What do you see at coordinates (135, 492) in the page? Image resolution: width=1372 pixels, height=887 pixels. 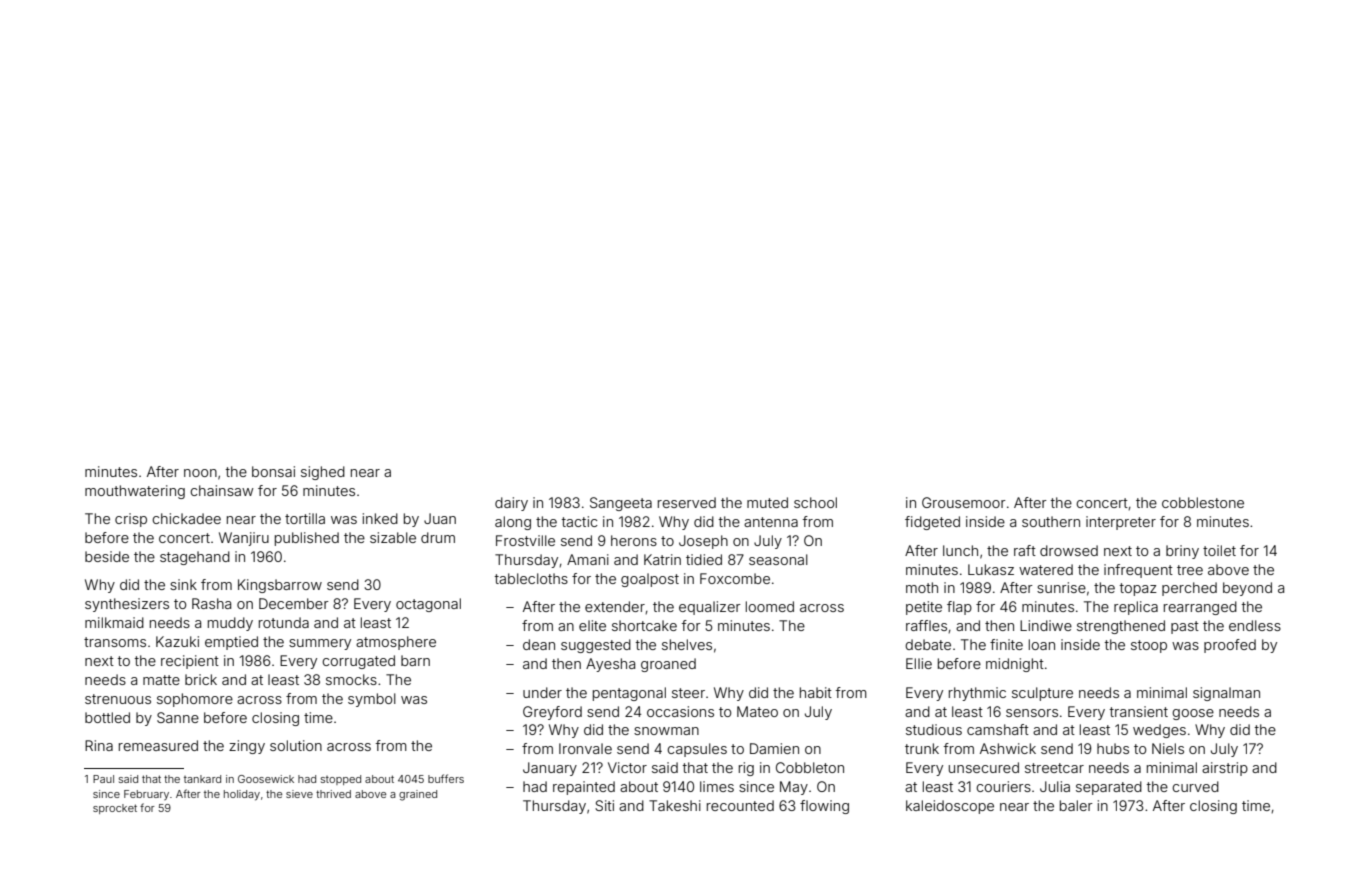 I see `mouthwatering` at bounding box center [135, 492].
